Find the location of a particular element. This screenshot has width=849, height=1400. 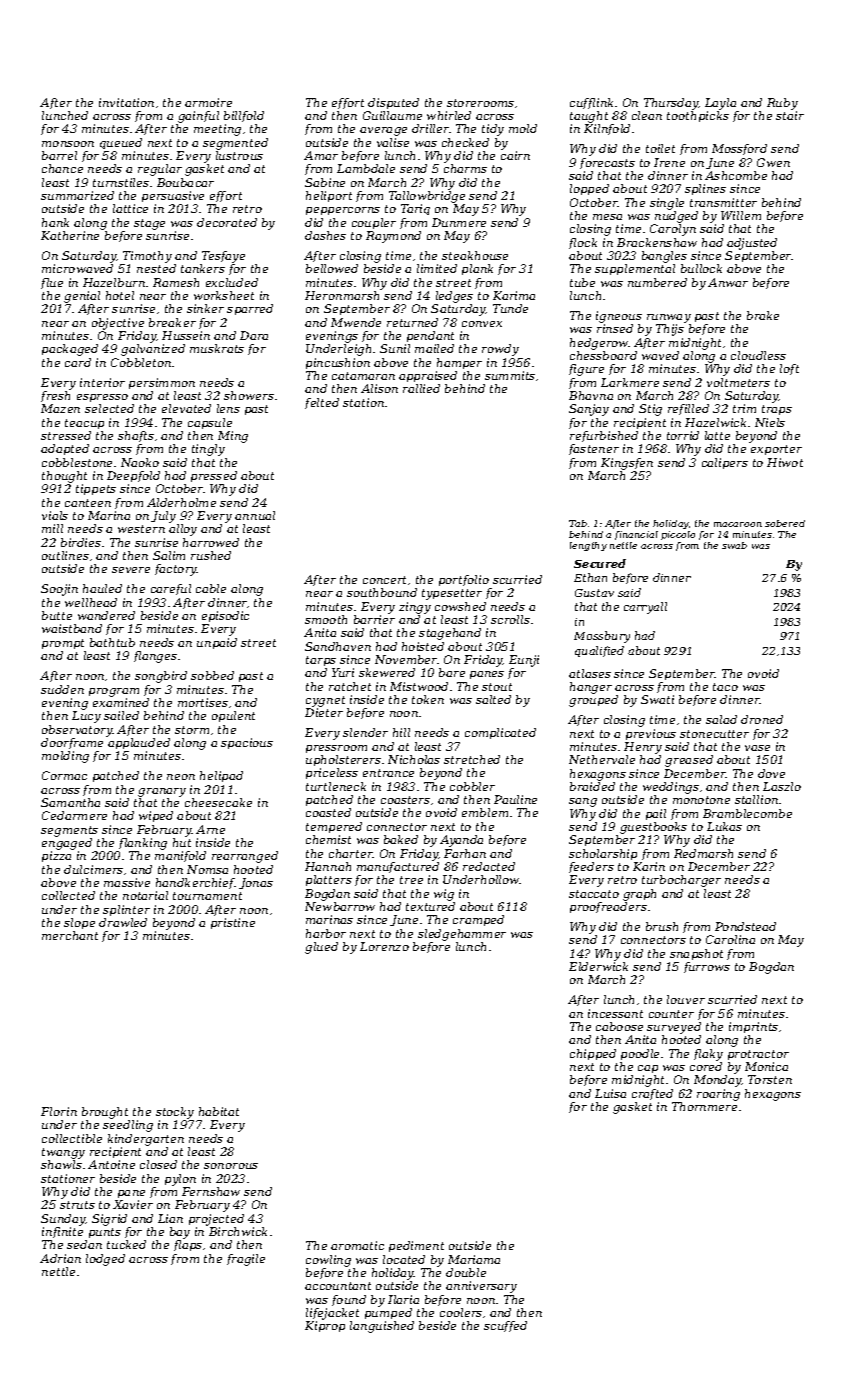

fragile is located at coordinates (246, 1260).
